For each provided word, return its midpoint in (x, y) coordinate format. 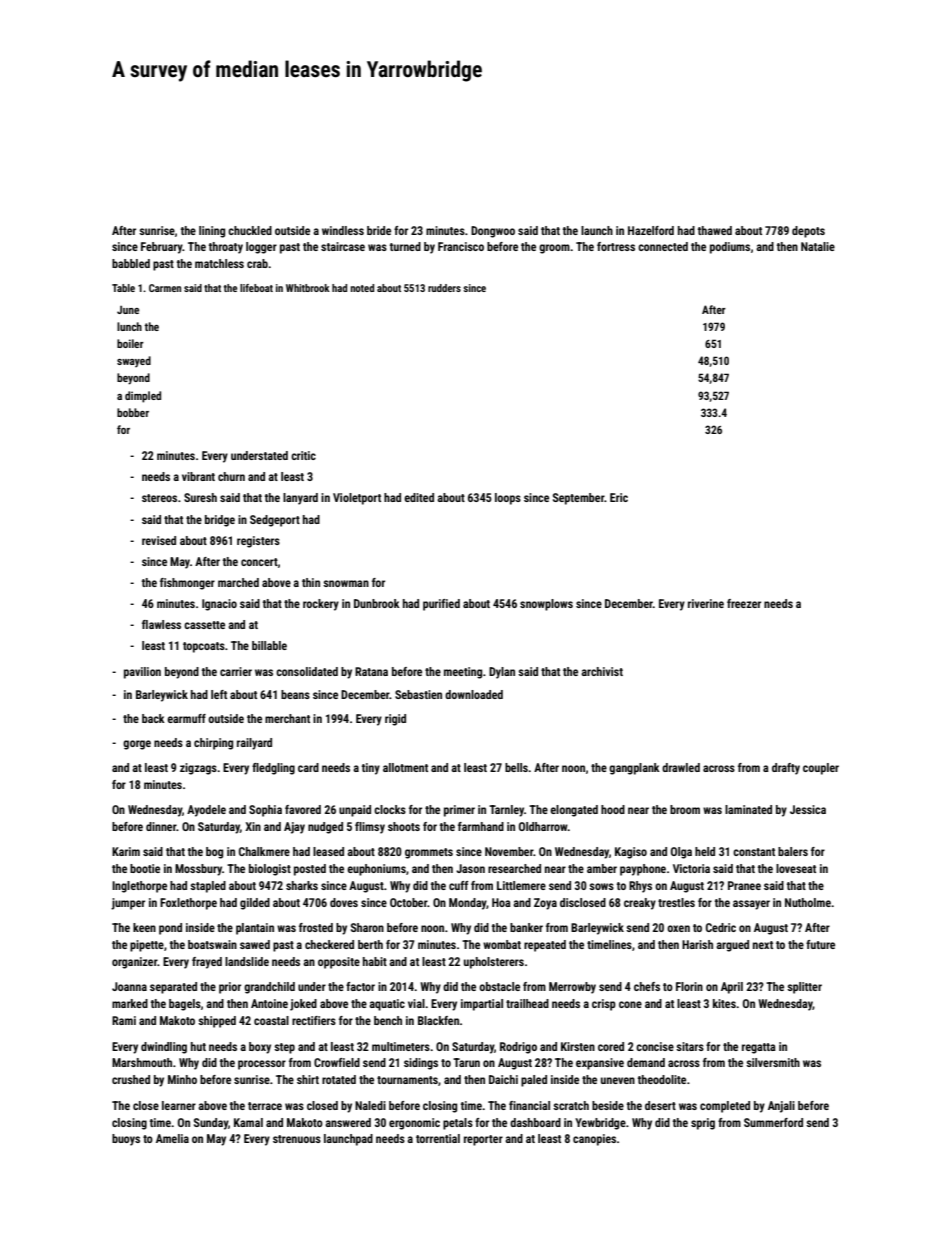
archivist (602, 671)
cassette (204, 625)
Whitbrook (308, 288)
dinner (161, 826)
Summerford (773, 1122)
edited (419, 497)
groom (554, 249)
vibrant (198, 476)
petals (458, 1124)
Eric (619, 497)
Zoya (545, 904)
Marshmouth (142, 1062)
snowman (346, 583)
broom (685, 809)
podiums (730, 248)
